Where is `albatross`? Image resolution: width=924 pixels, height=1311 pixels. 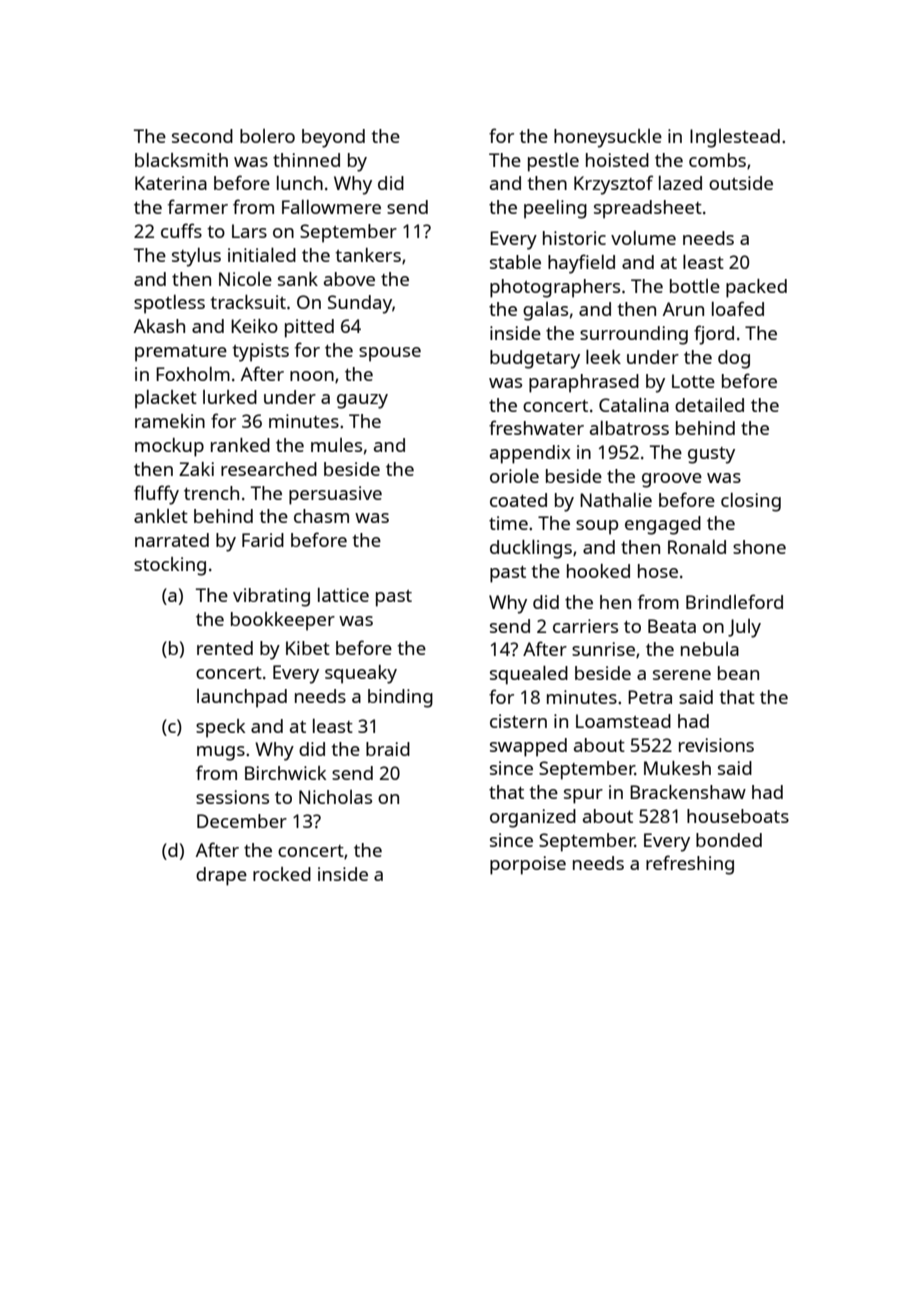 albatross is located at coordinates (629, 428).
